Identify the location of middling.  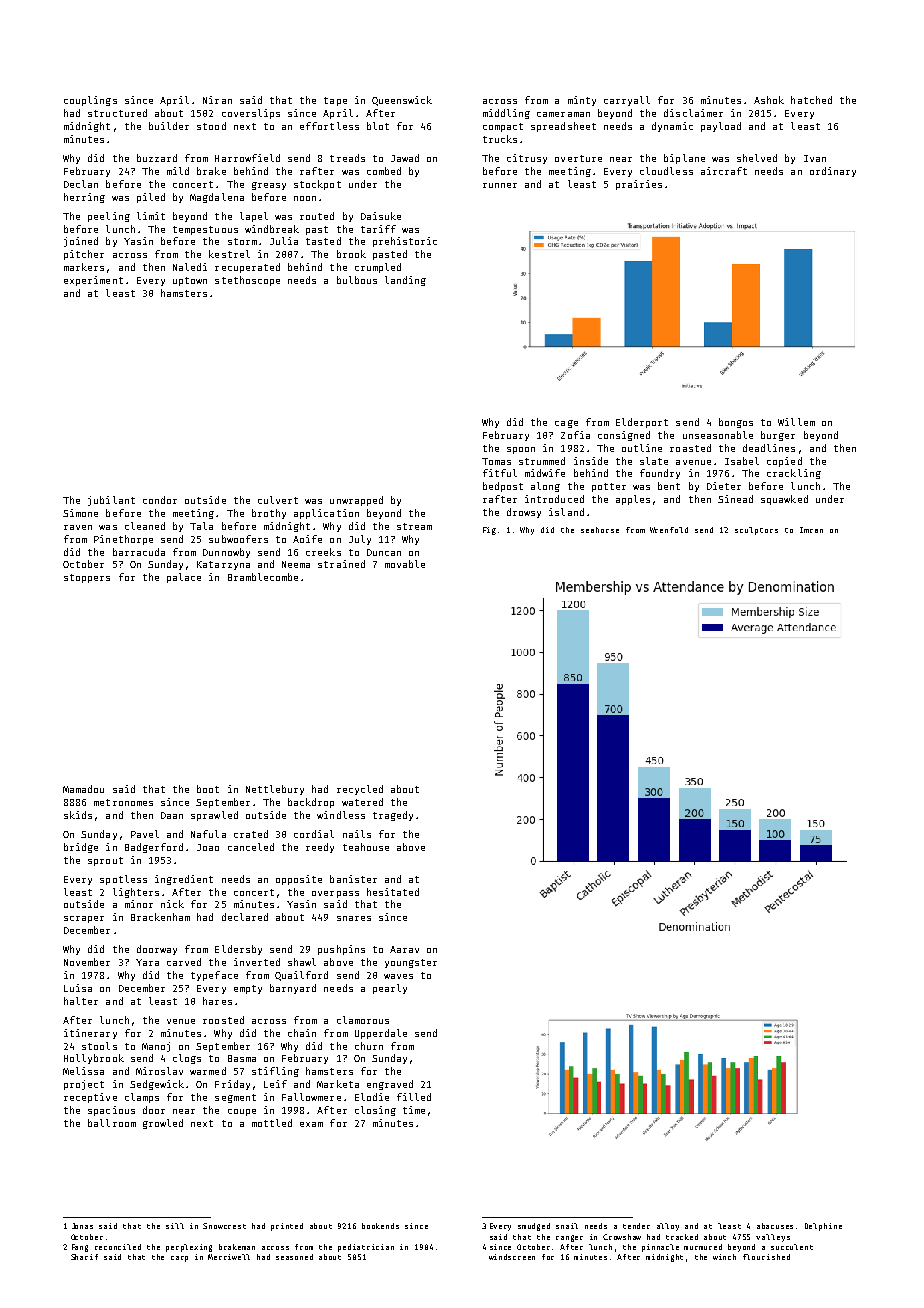
(506, 114).
